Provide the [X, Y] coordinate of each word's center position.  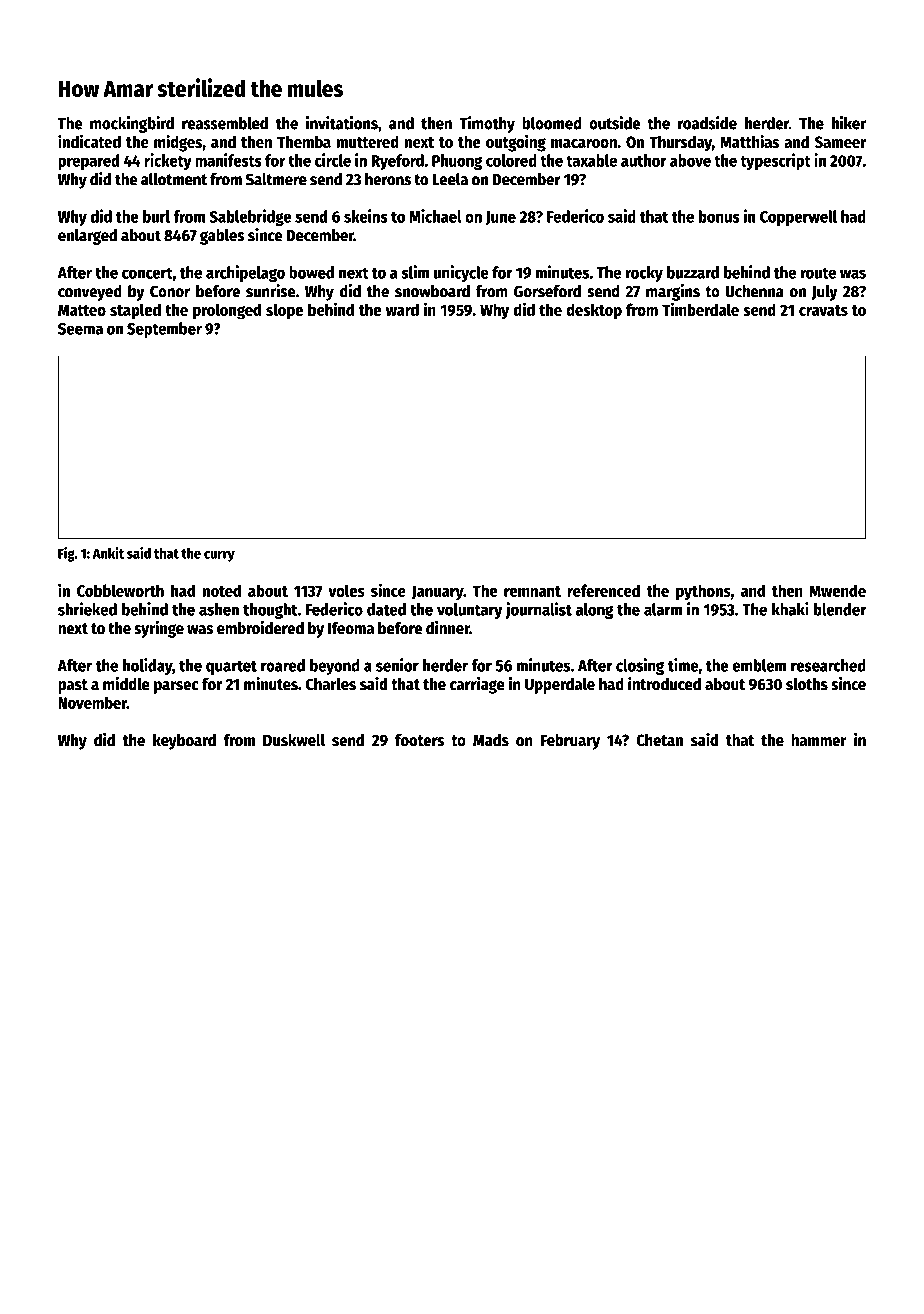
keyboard [184, 742]
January [437, 593]
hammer [819, 740]
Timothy [487, 124]
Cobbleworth [120, 590]
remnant [532, 591]
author [644, 160]
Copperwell [798, 218]
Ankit [108, 553]
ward [402, 309]
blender [840, 609]
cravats [823, 310]
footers [420, 740]
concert [147, 273]
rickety [168, 161]
